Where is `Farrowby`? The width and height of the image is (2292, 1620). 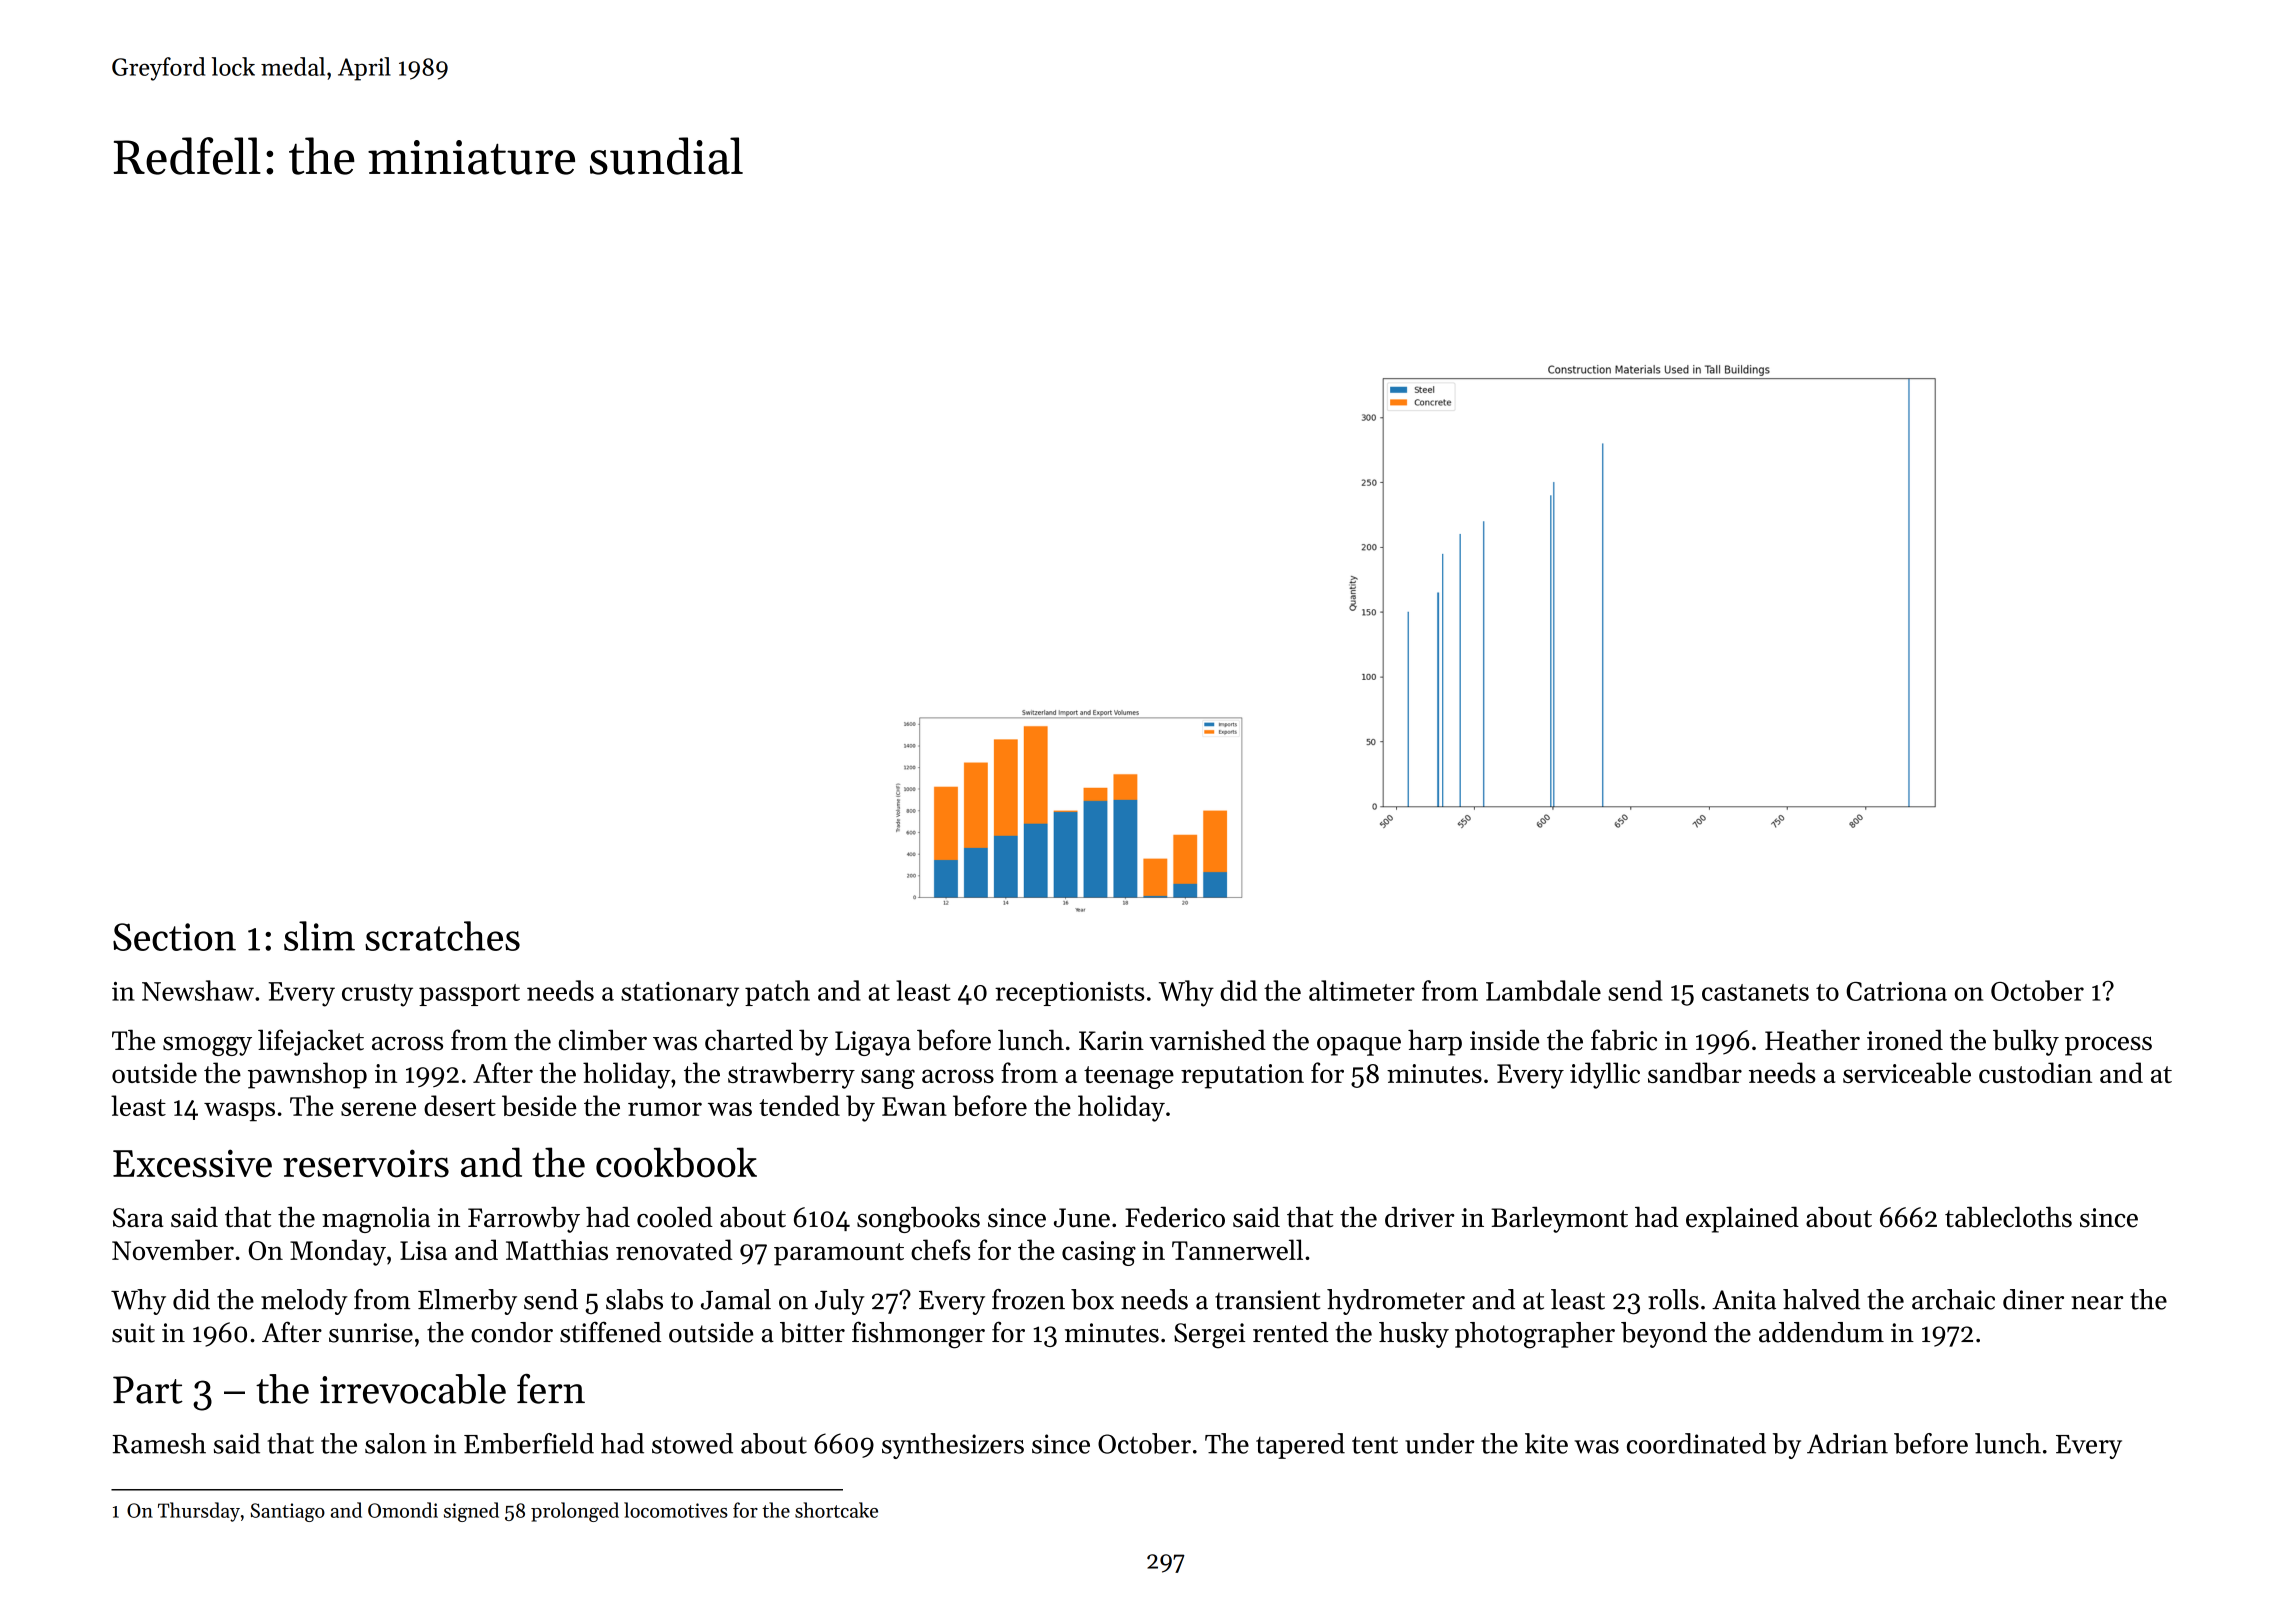 Farrowby is located at coordinates (524, 1219).
